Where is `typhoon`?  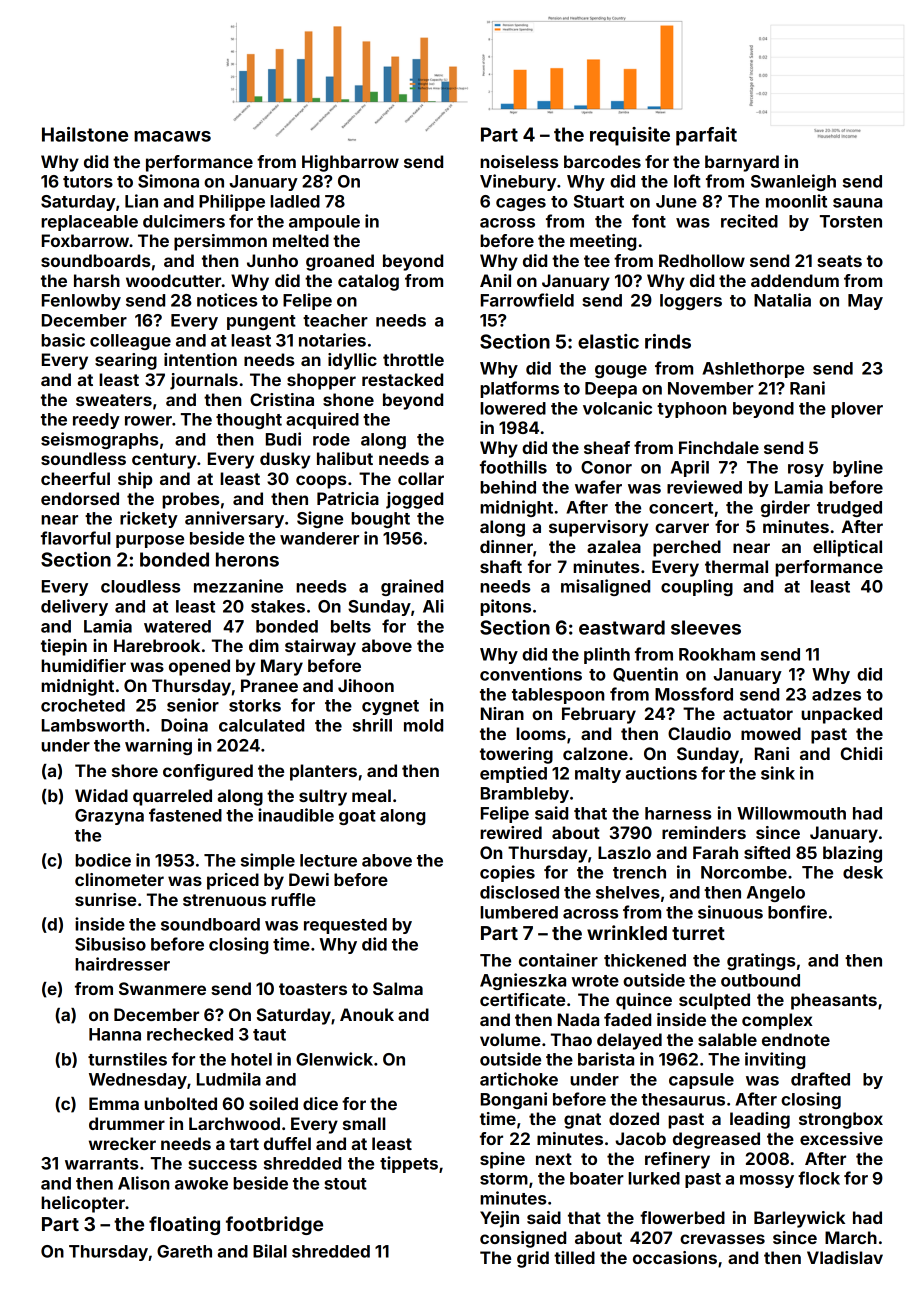 typhoon is located at coordinates (691, 410).
